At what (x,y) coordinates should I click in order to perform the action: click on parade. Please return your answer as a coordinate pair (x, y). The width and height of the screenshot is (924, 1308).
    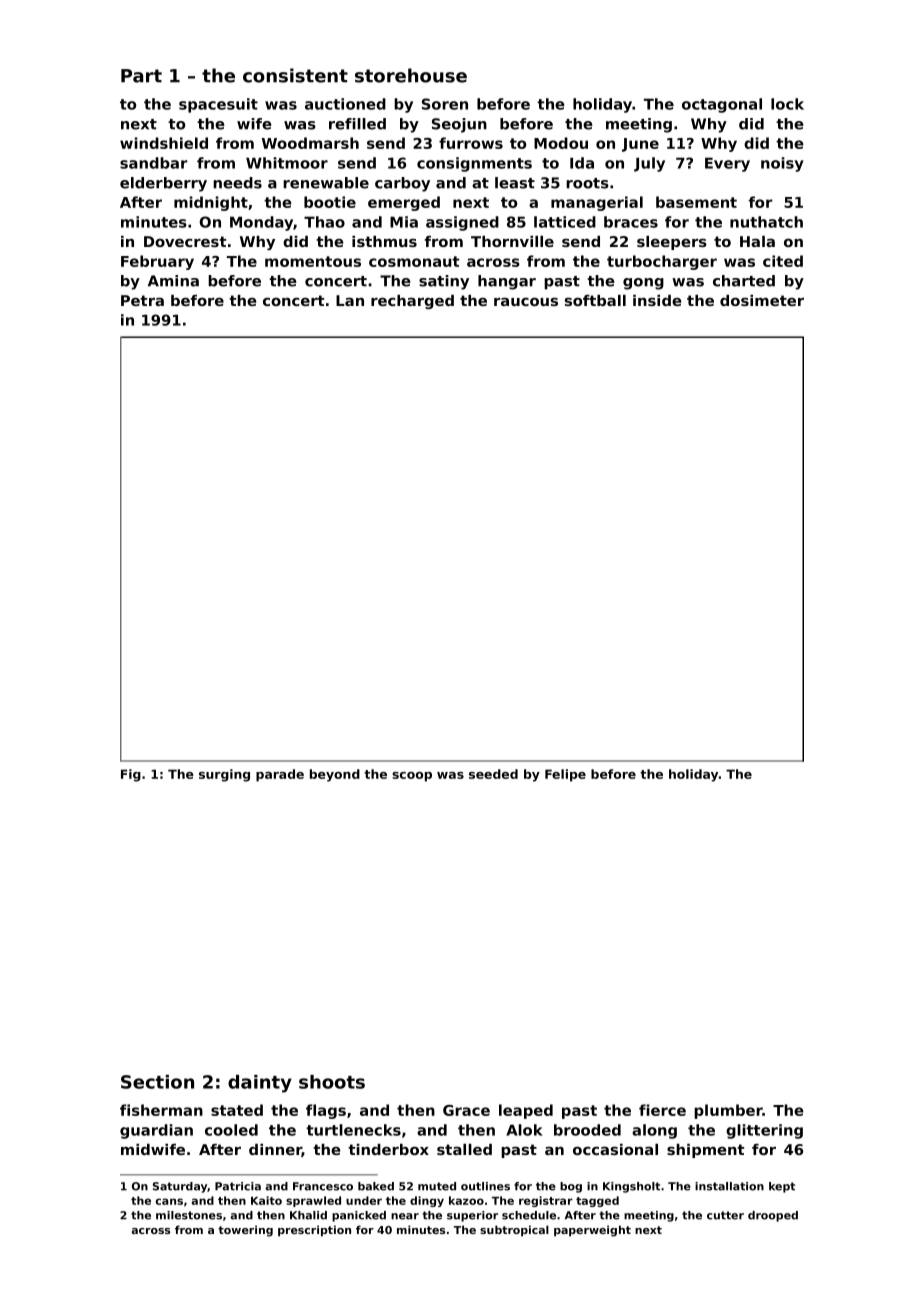
    Looking at the image, I should click on (280, 775).
